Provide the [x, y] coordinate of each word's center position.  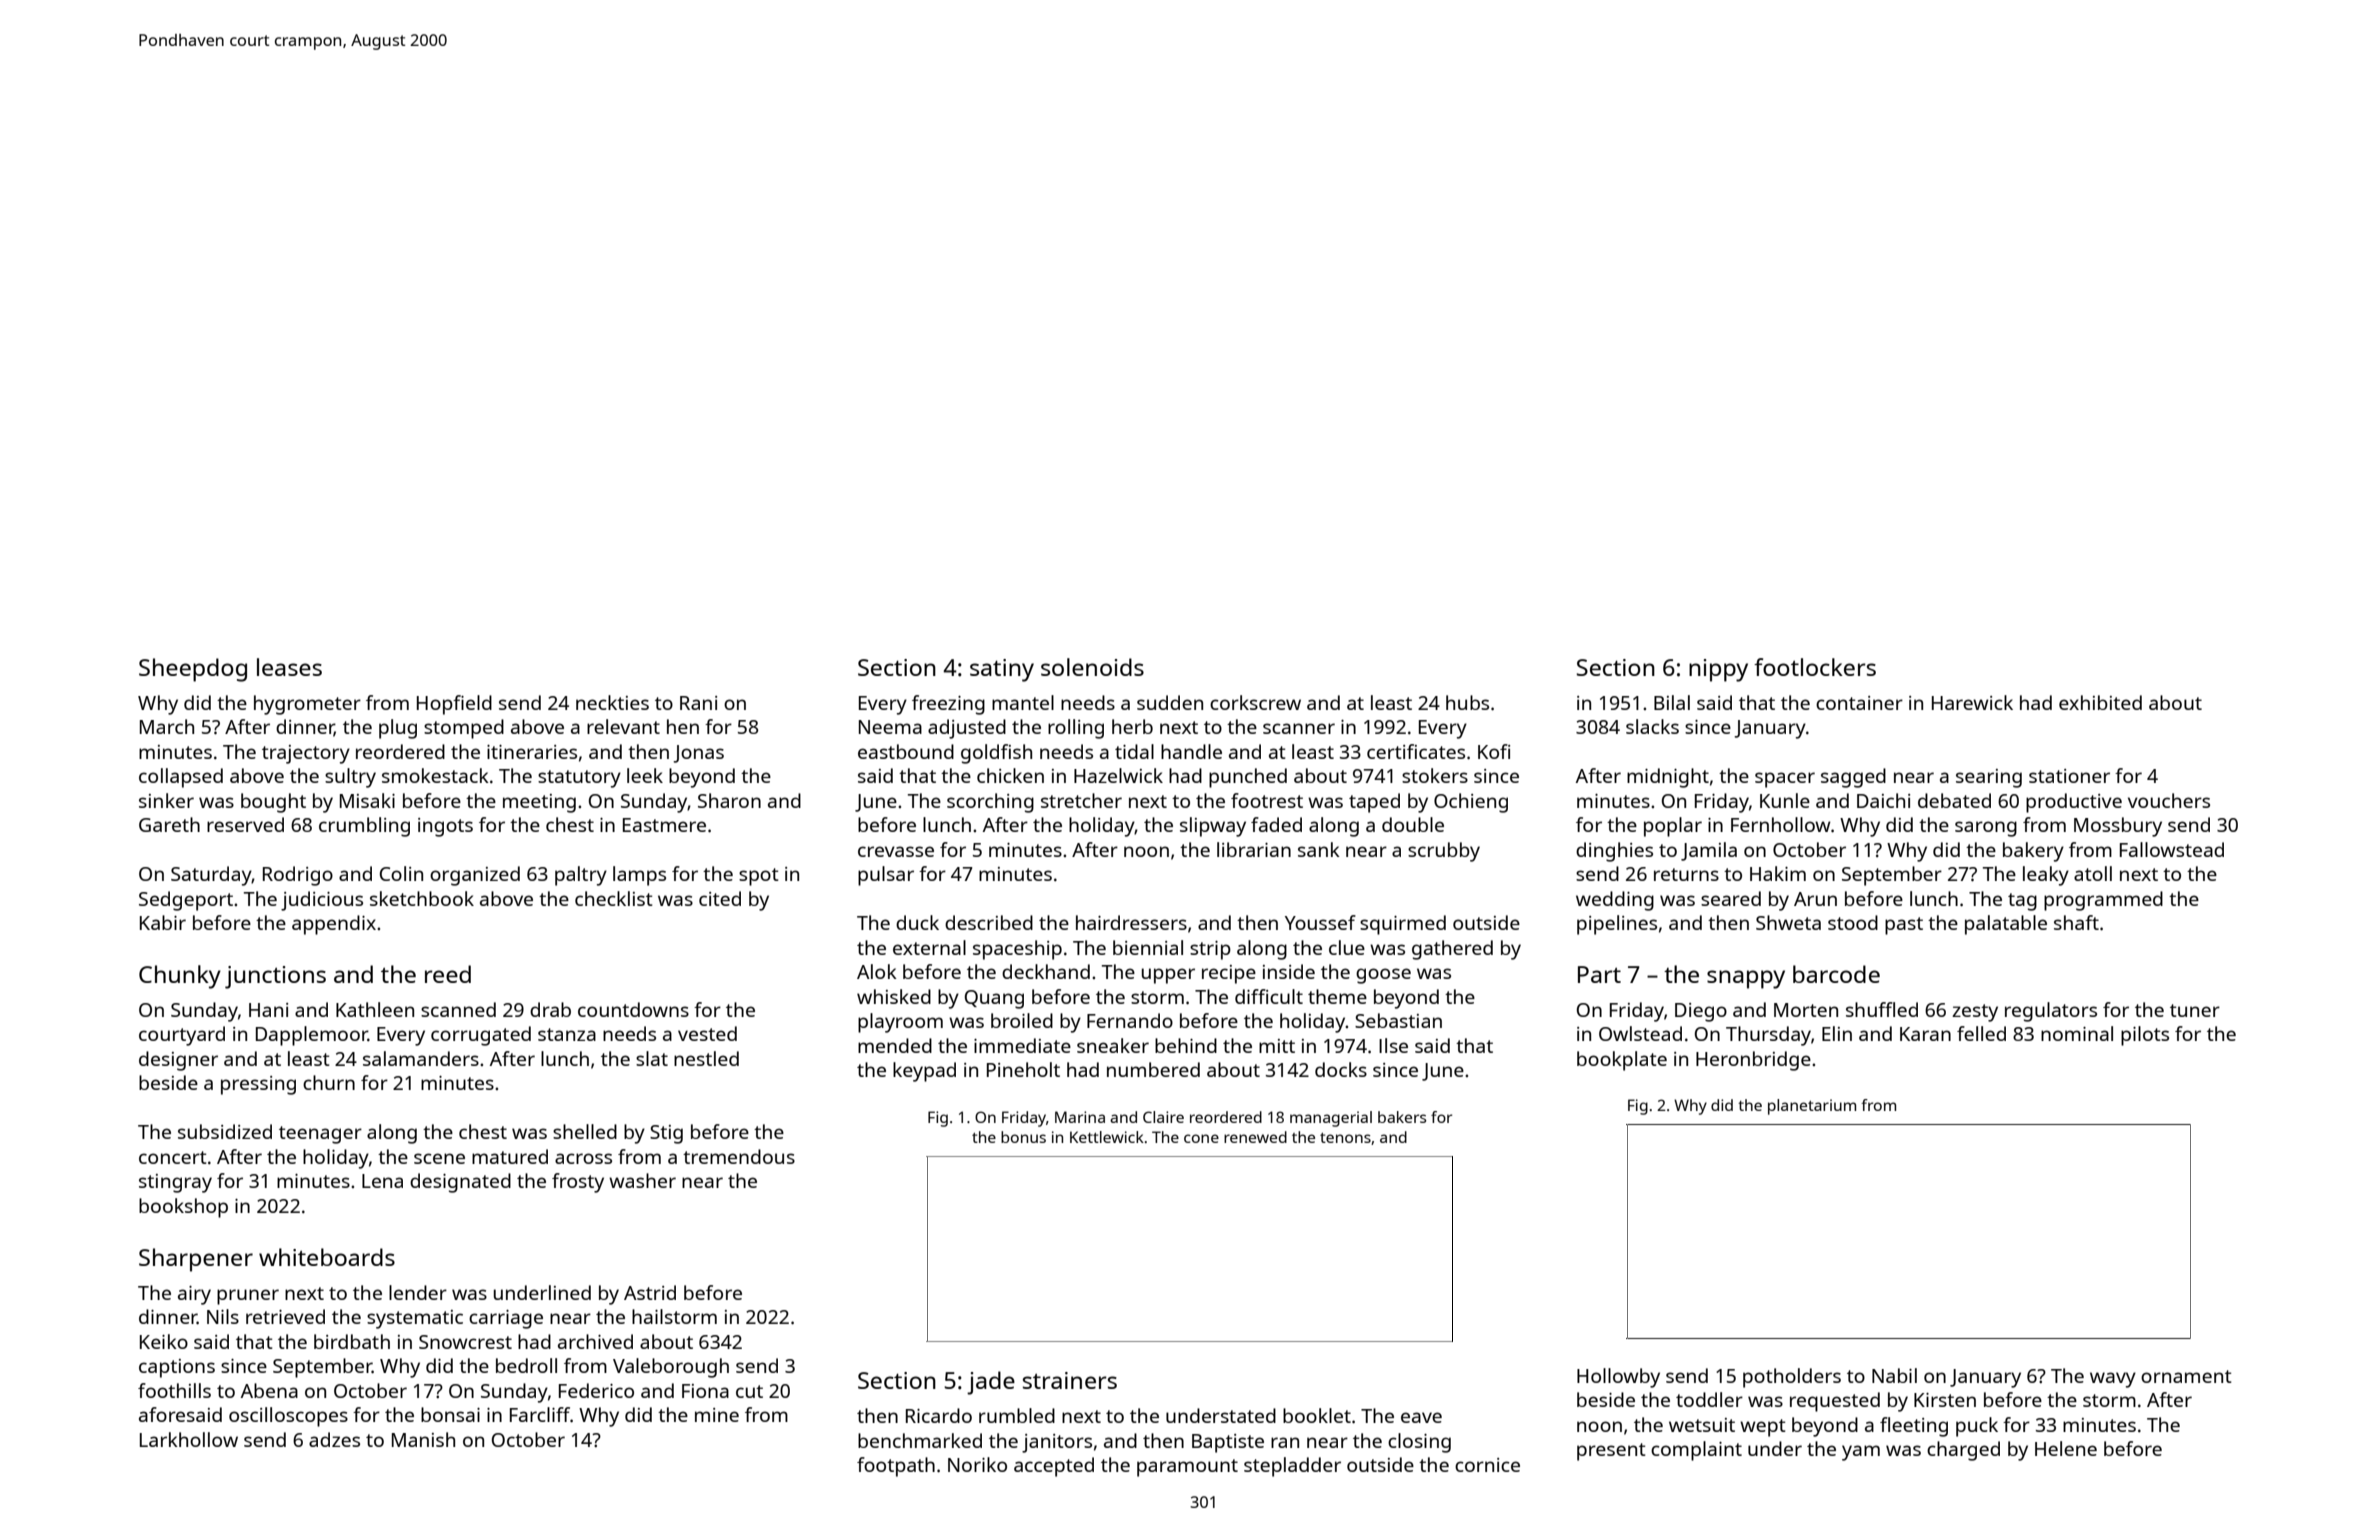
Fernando [1130, 1020]
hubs [1467, 702]
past [1904, 926]
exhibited [2100, 702]
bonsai [450, 1414]
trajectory [306, 754]
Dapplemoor [312, 1036]
